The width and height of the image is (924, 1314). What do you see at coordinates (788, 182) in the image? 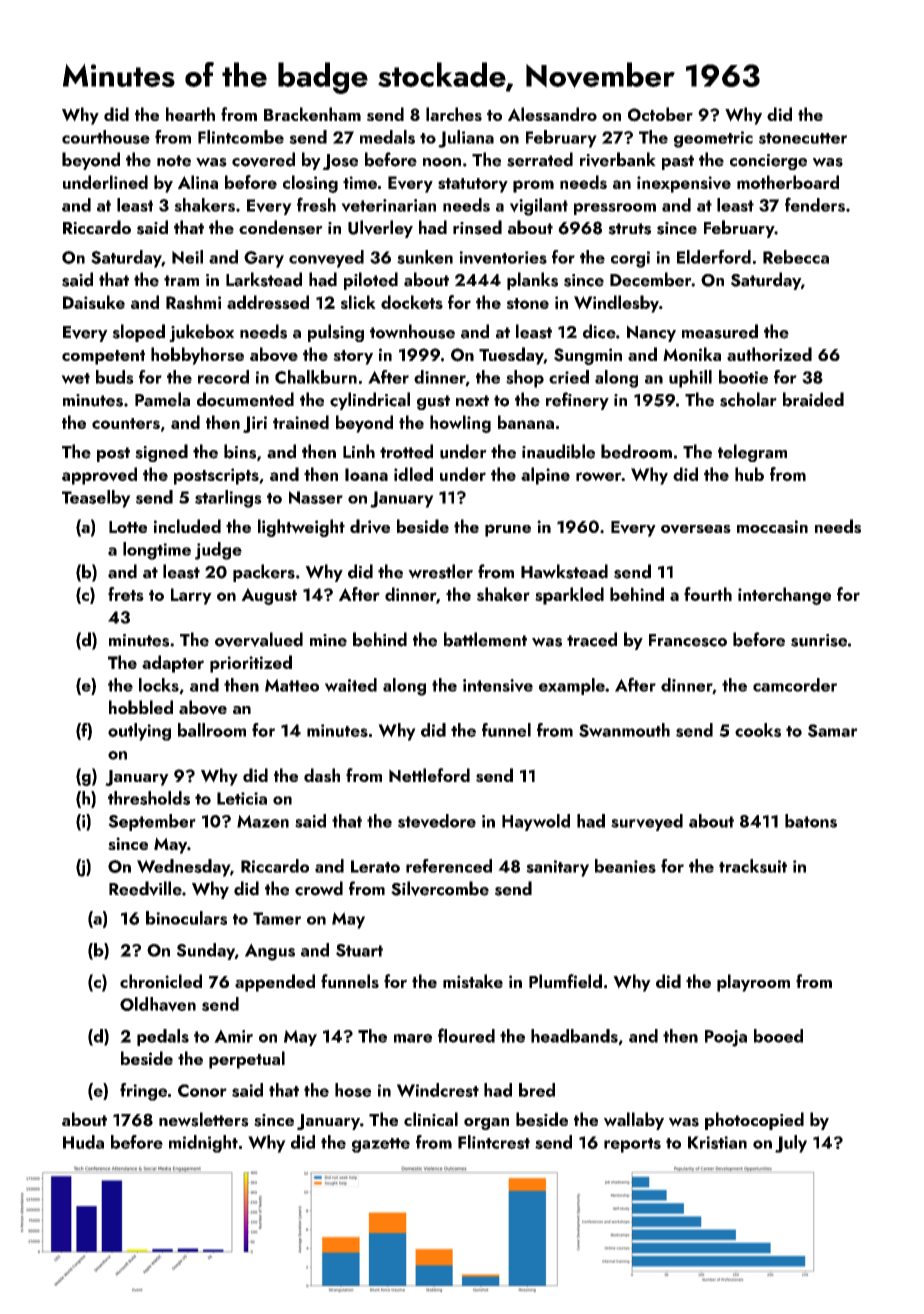
I see `motherboard` at bounding box center [788, 182].
